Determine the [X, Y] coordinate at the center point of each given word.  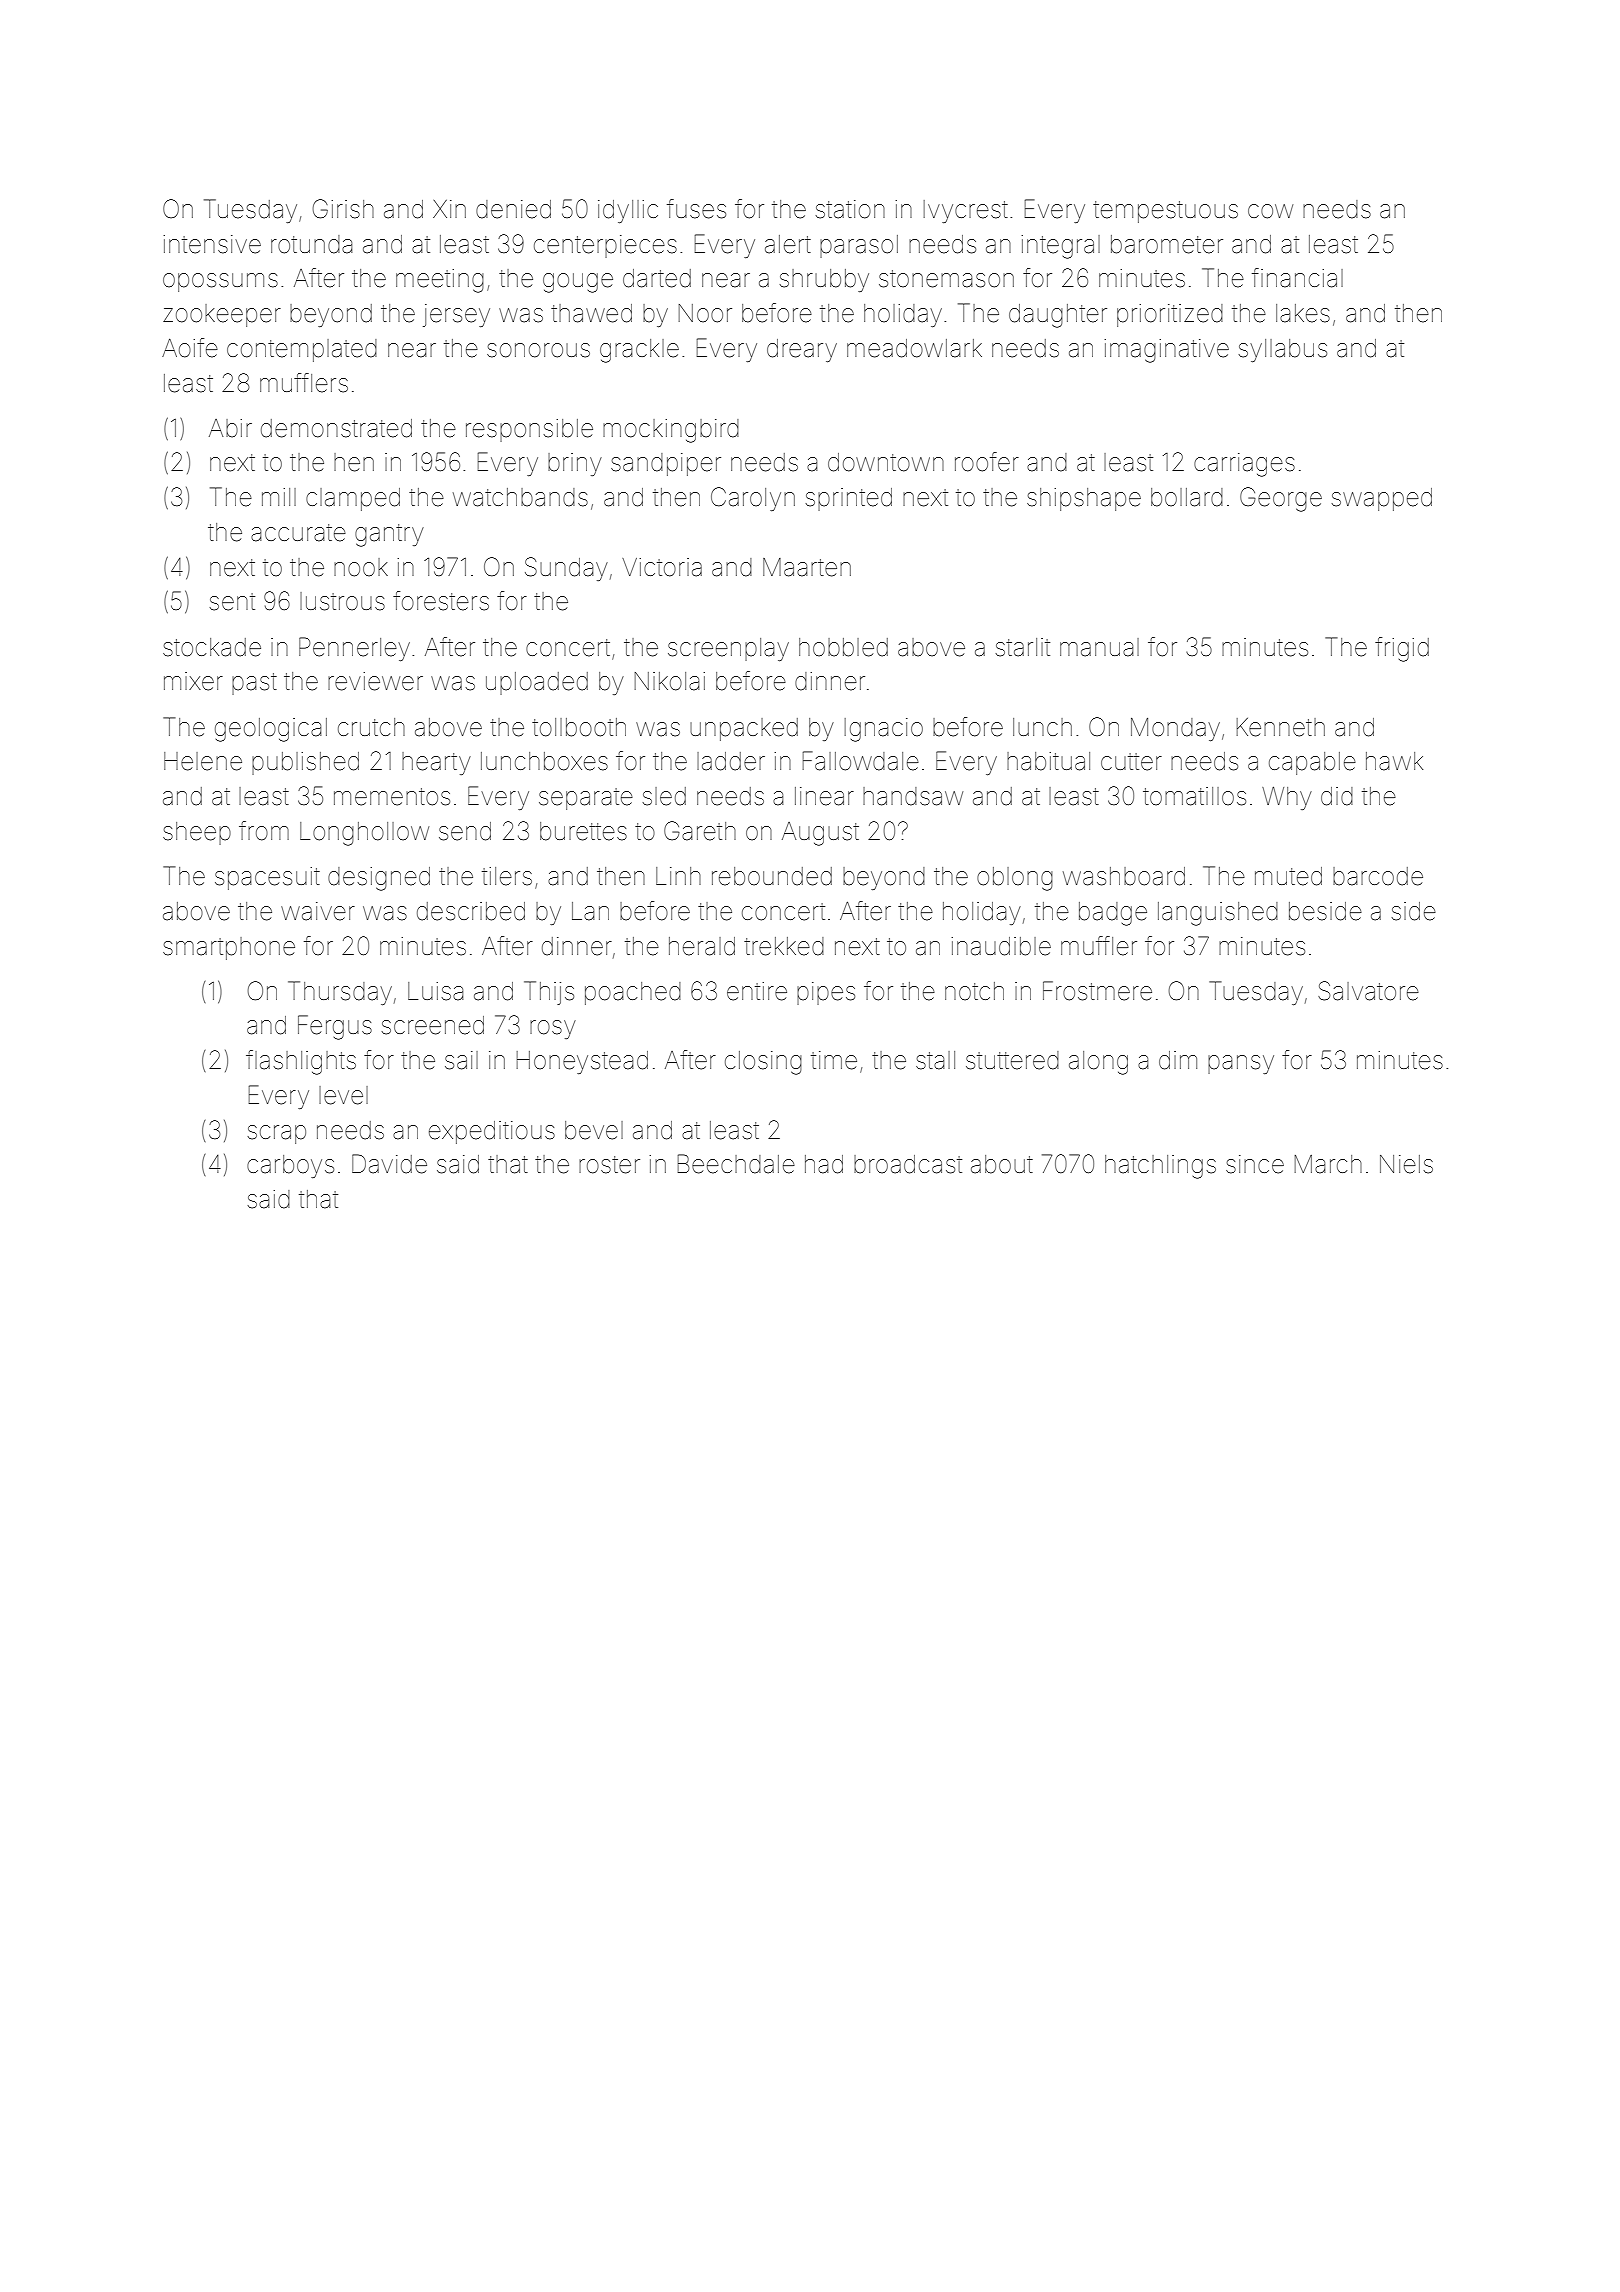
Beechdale [736, 1164]
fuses [696, 209]
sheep [197, 833]
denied [513, 209]
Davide [389, 1164]
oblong [1015, 879]
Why [1287, 798]
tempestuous [1165, 212]
